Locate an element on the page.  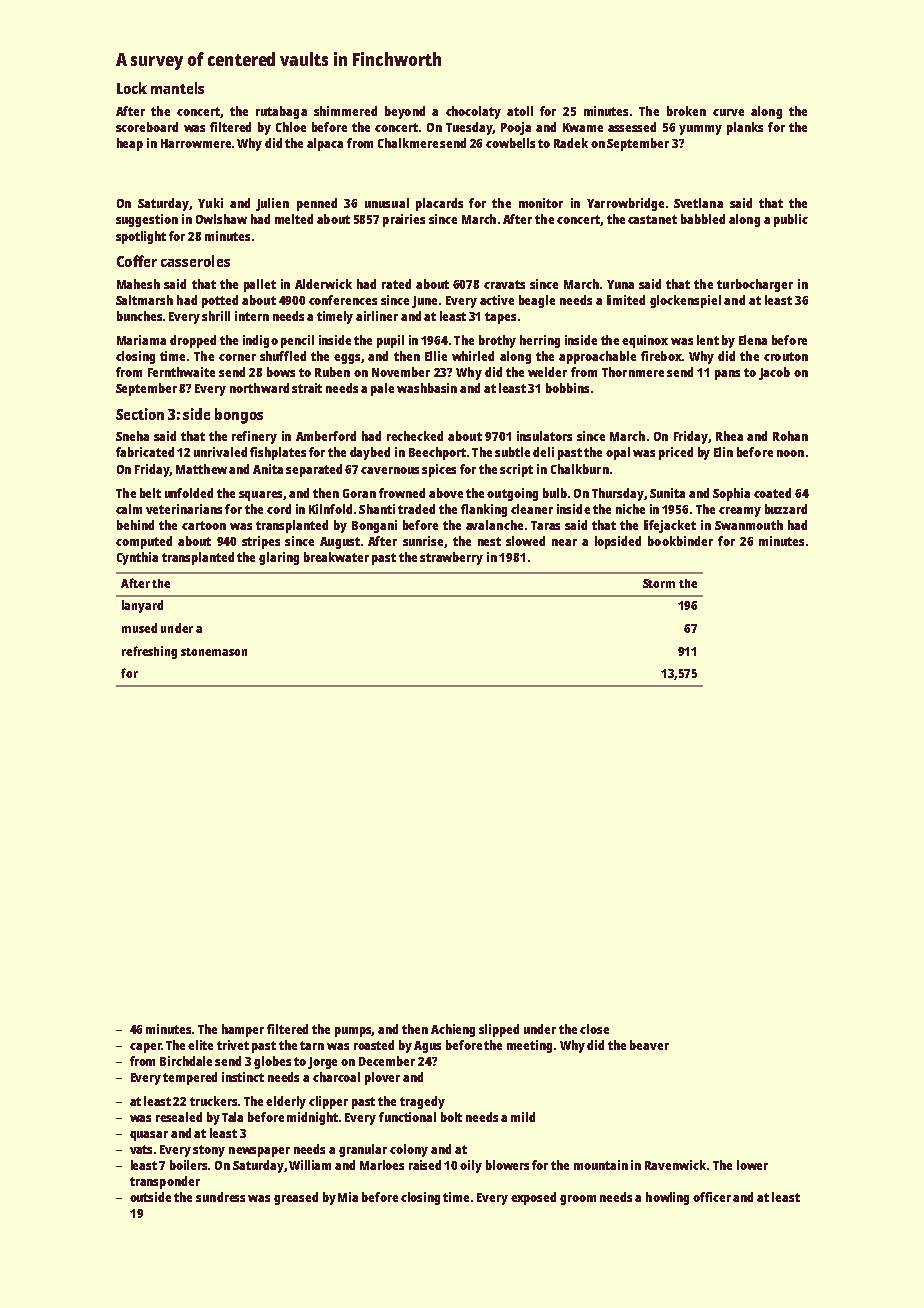
monitor is located at coordinates (541, 203).
